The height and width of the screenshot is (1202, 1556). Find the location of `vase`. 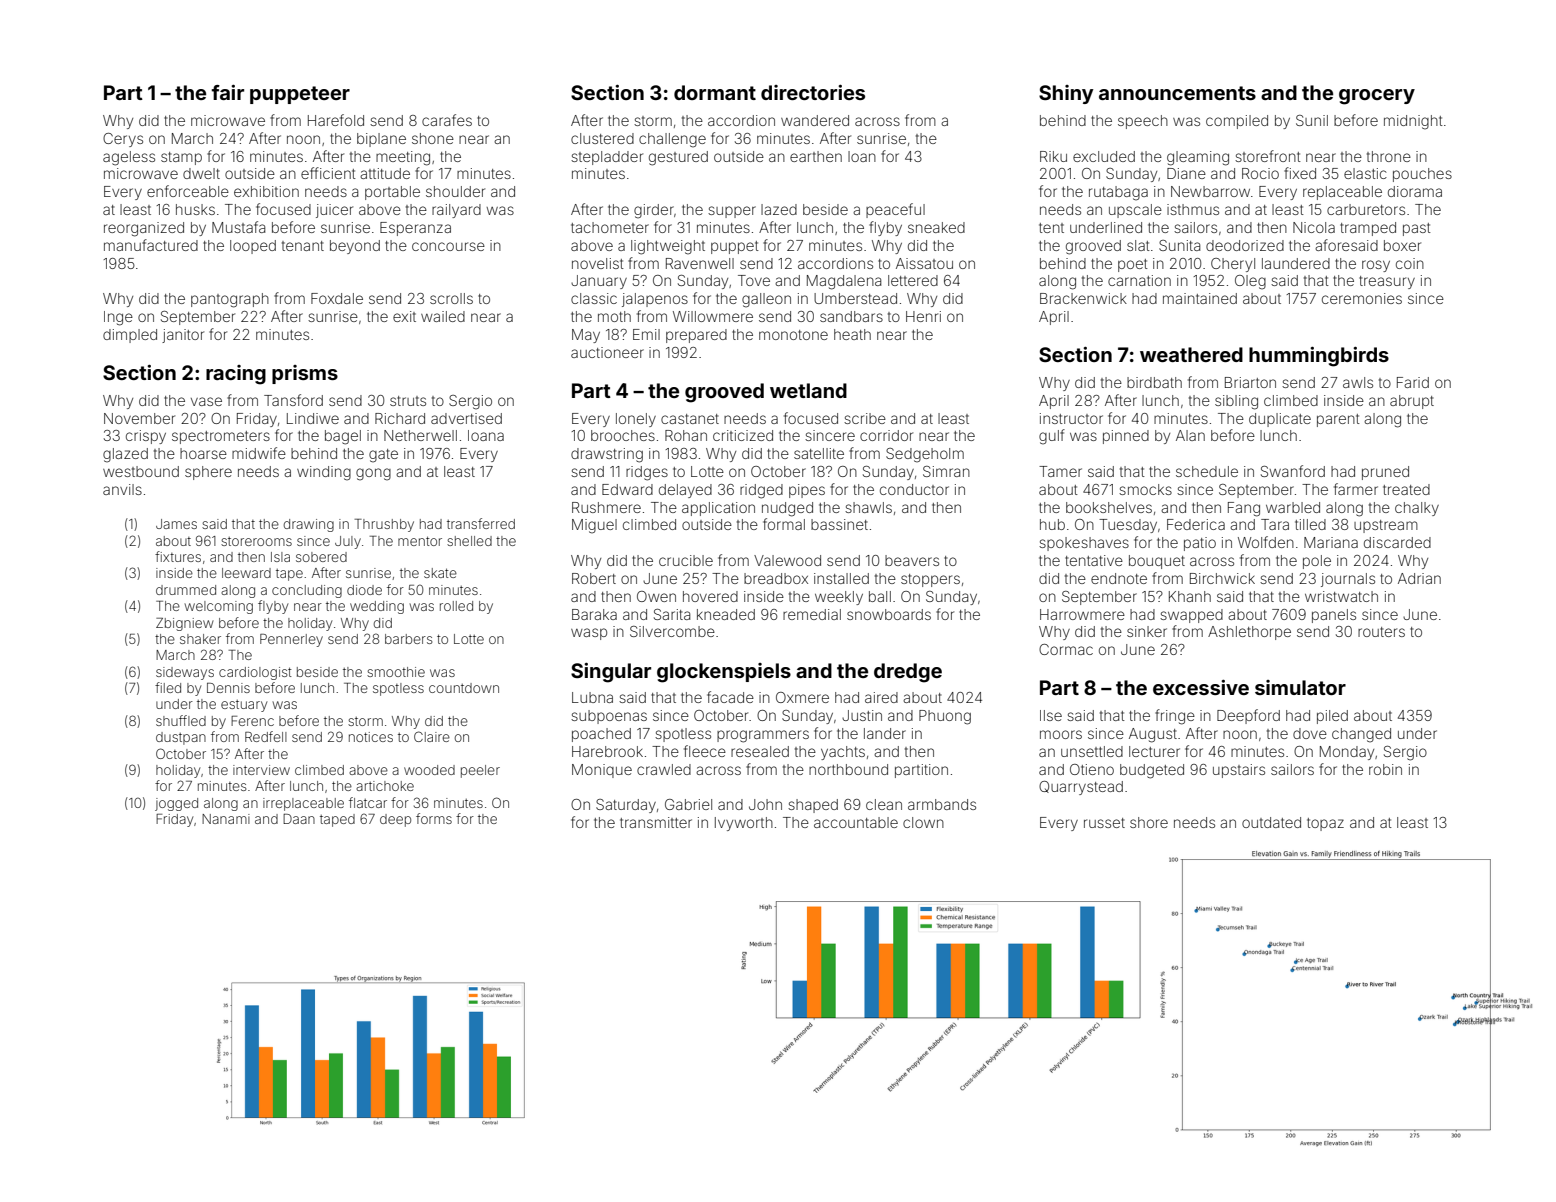

vase is located at coordinates (206, 401).
